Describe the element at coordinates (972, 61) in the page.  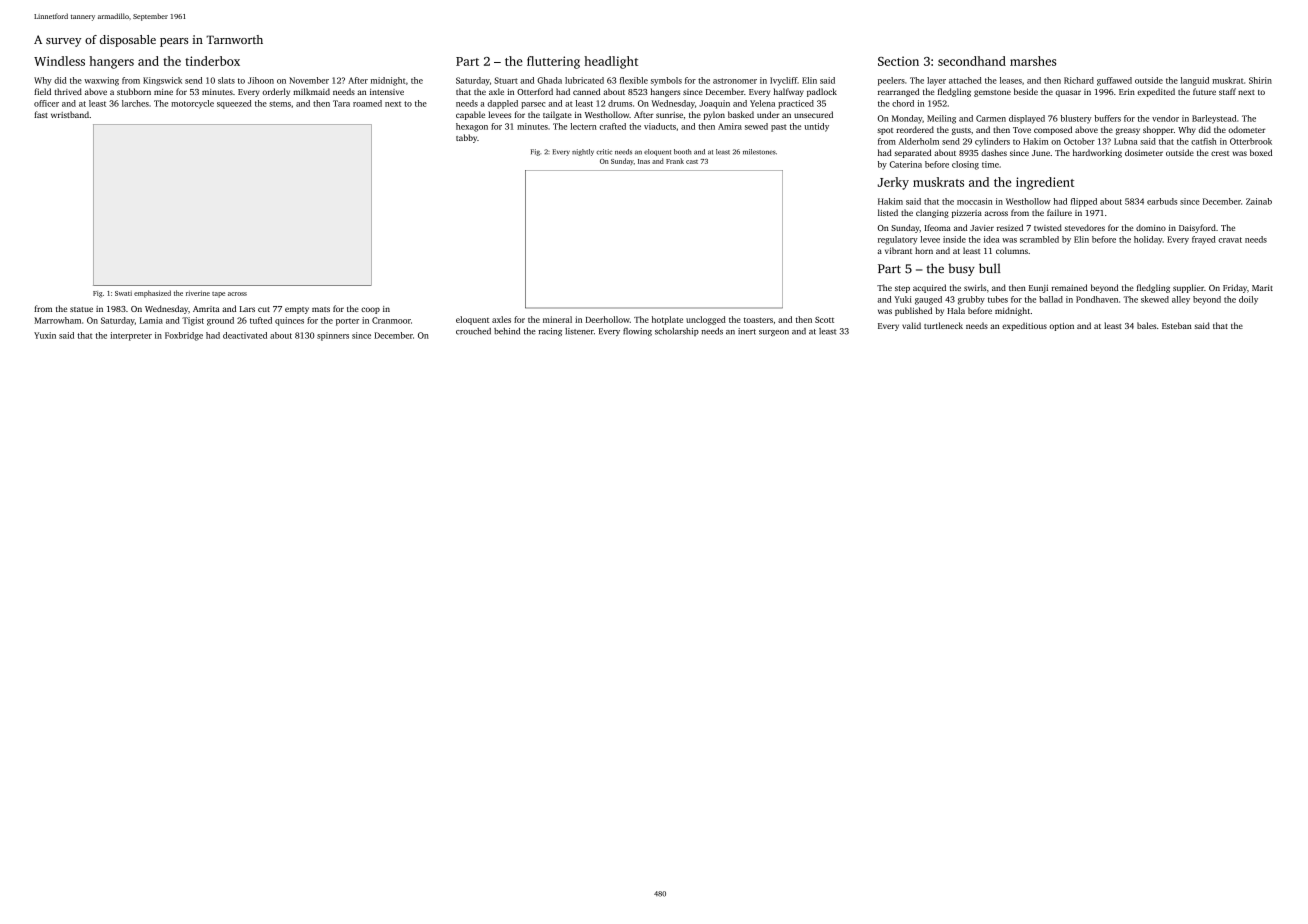
I see `secondhand` at that location.
